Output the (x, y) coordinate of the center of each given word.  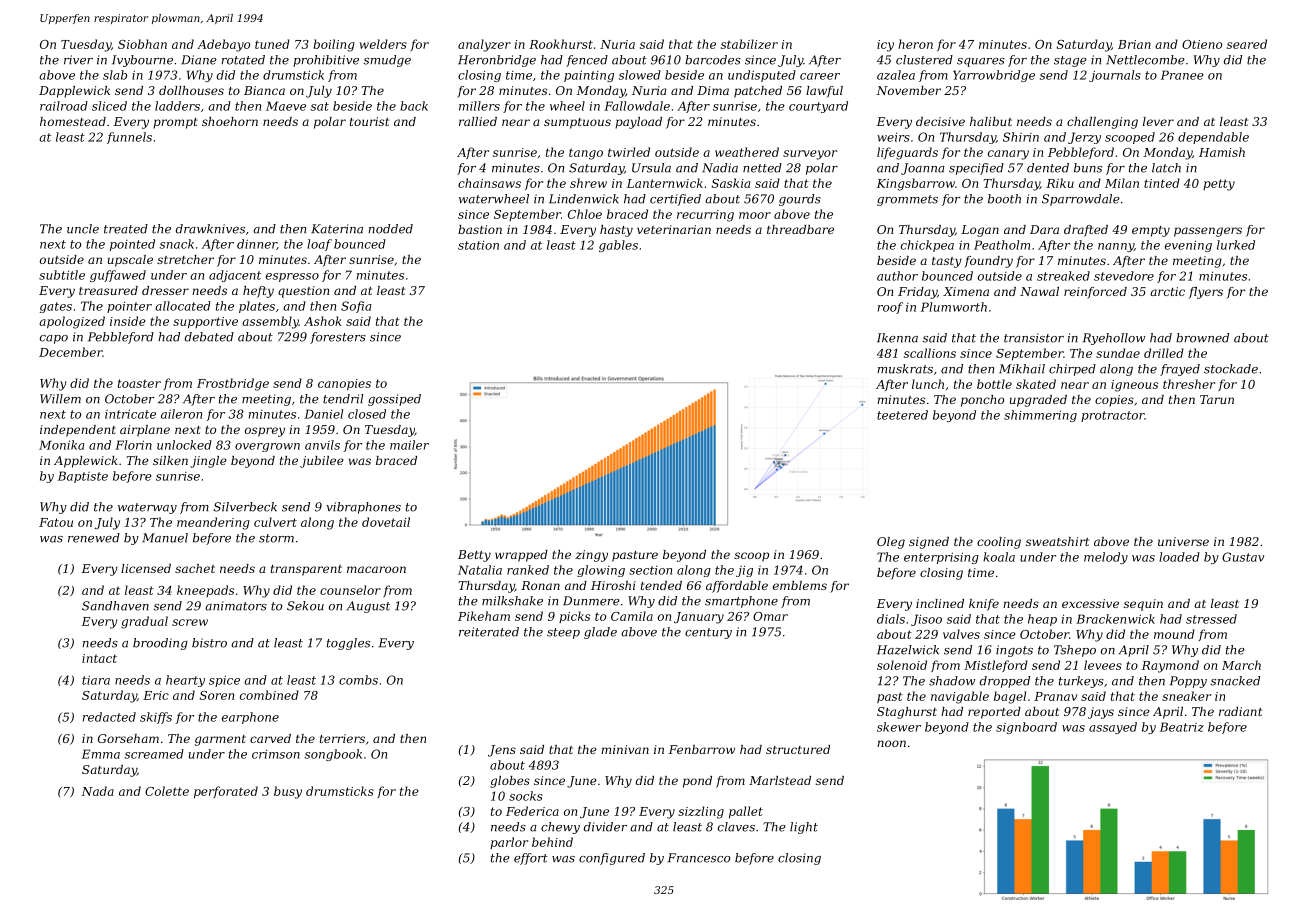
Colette (167, 791)
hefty (258, 292)
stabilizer (749, 44)
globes (510, 782)
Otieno (1202, 44)
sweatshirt (1057, 541)
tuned (272, 44)
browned (1202, 338)
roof (890, 308)
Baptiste (83, 477)
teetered (902, 415)
